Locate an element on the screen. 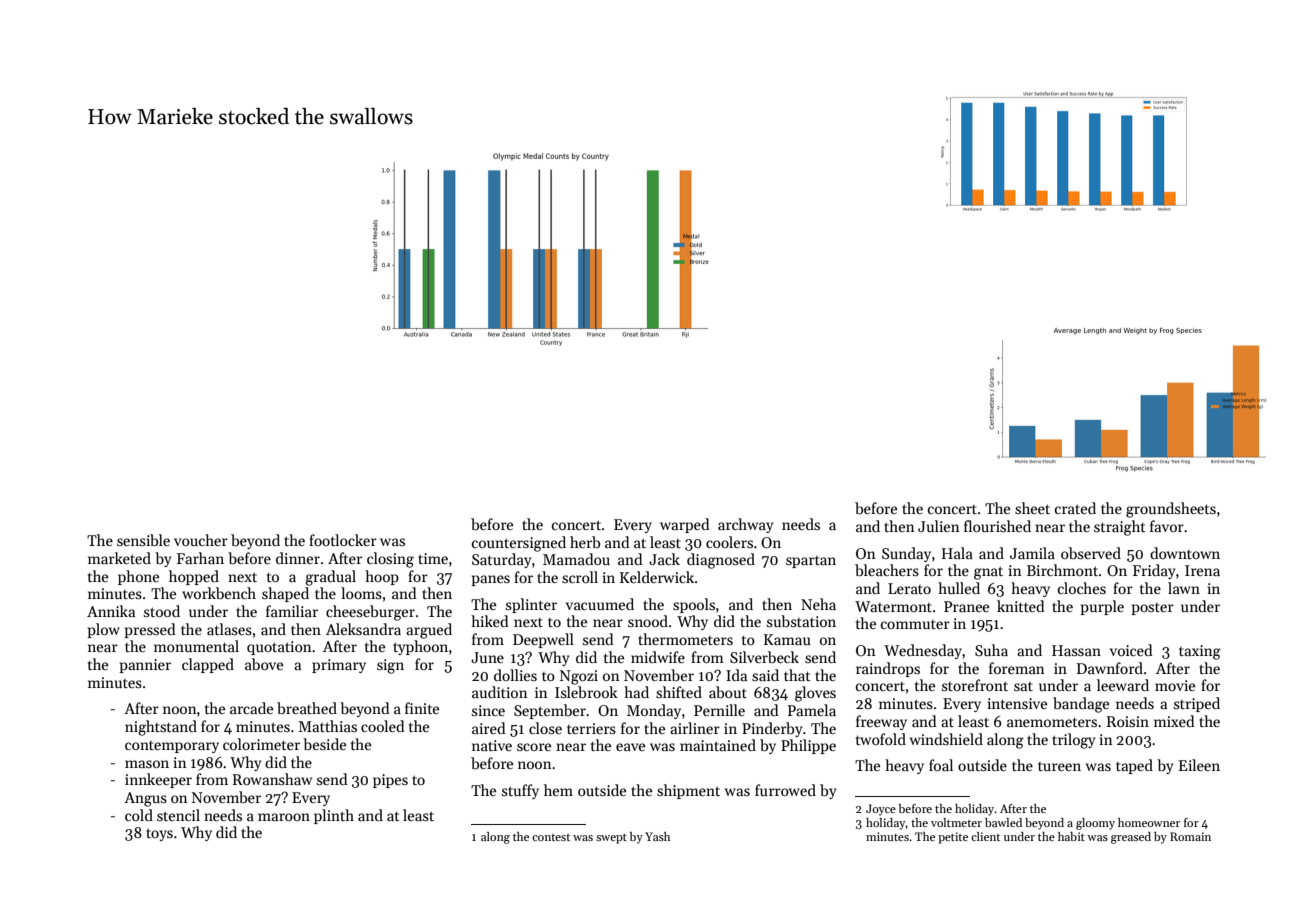 The image size is (1308, 924). breathed is located at coordinates (307, 708).
